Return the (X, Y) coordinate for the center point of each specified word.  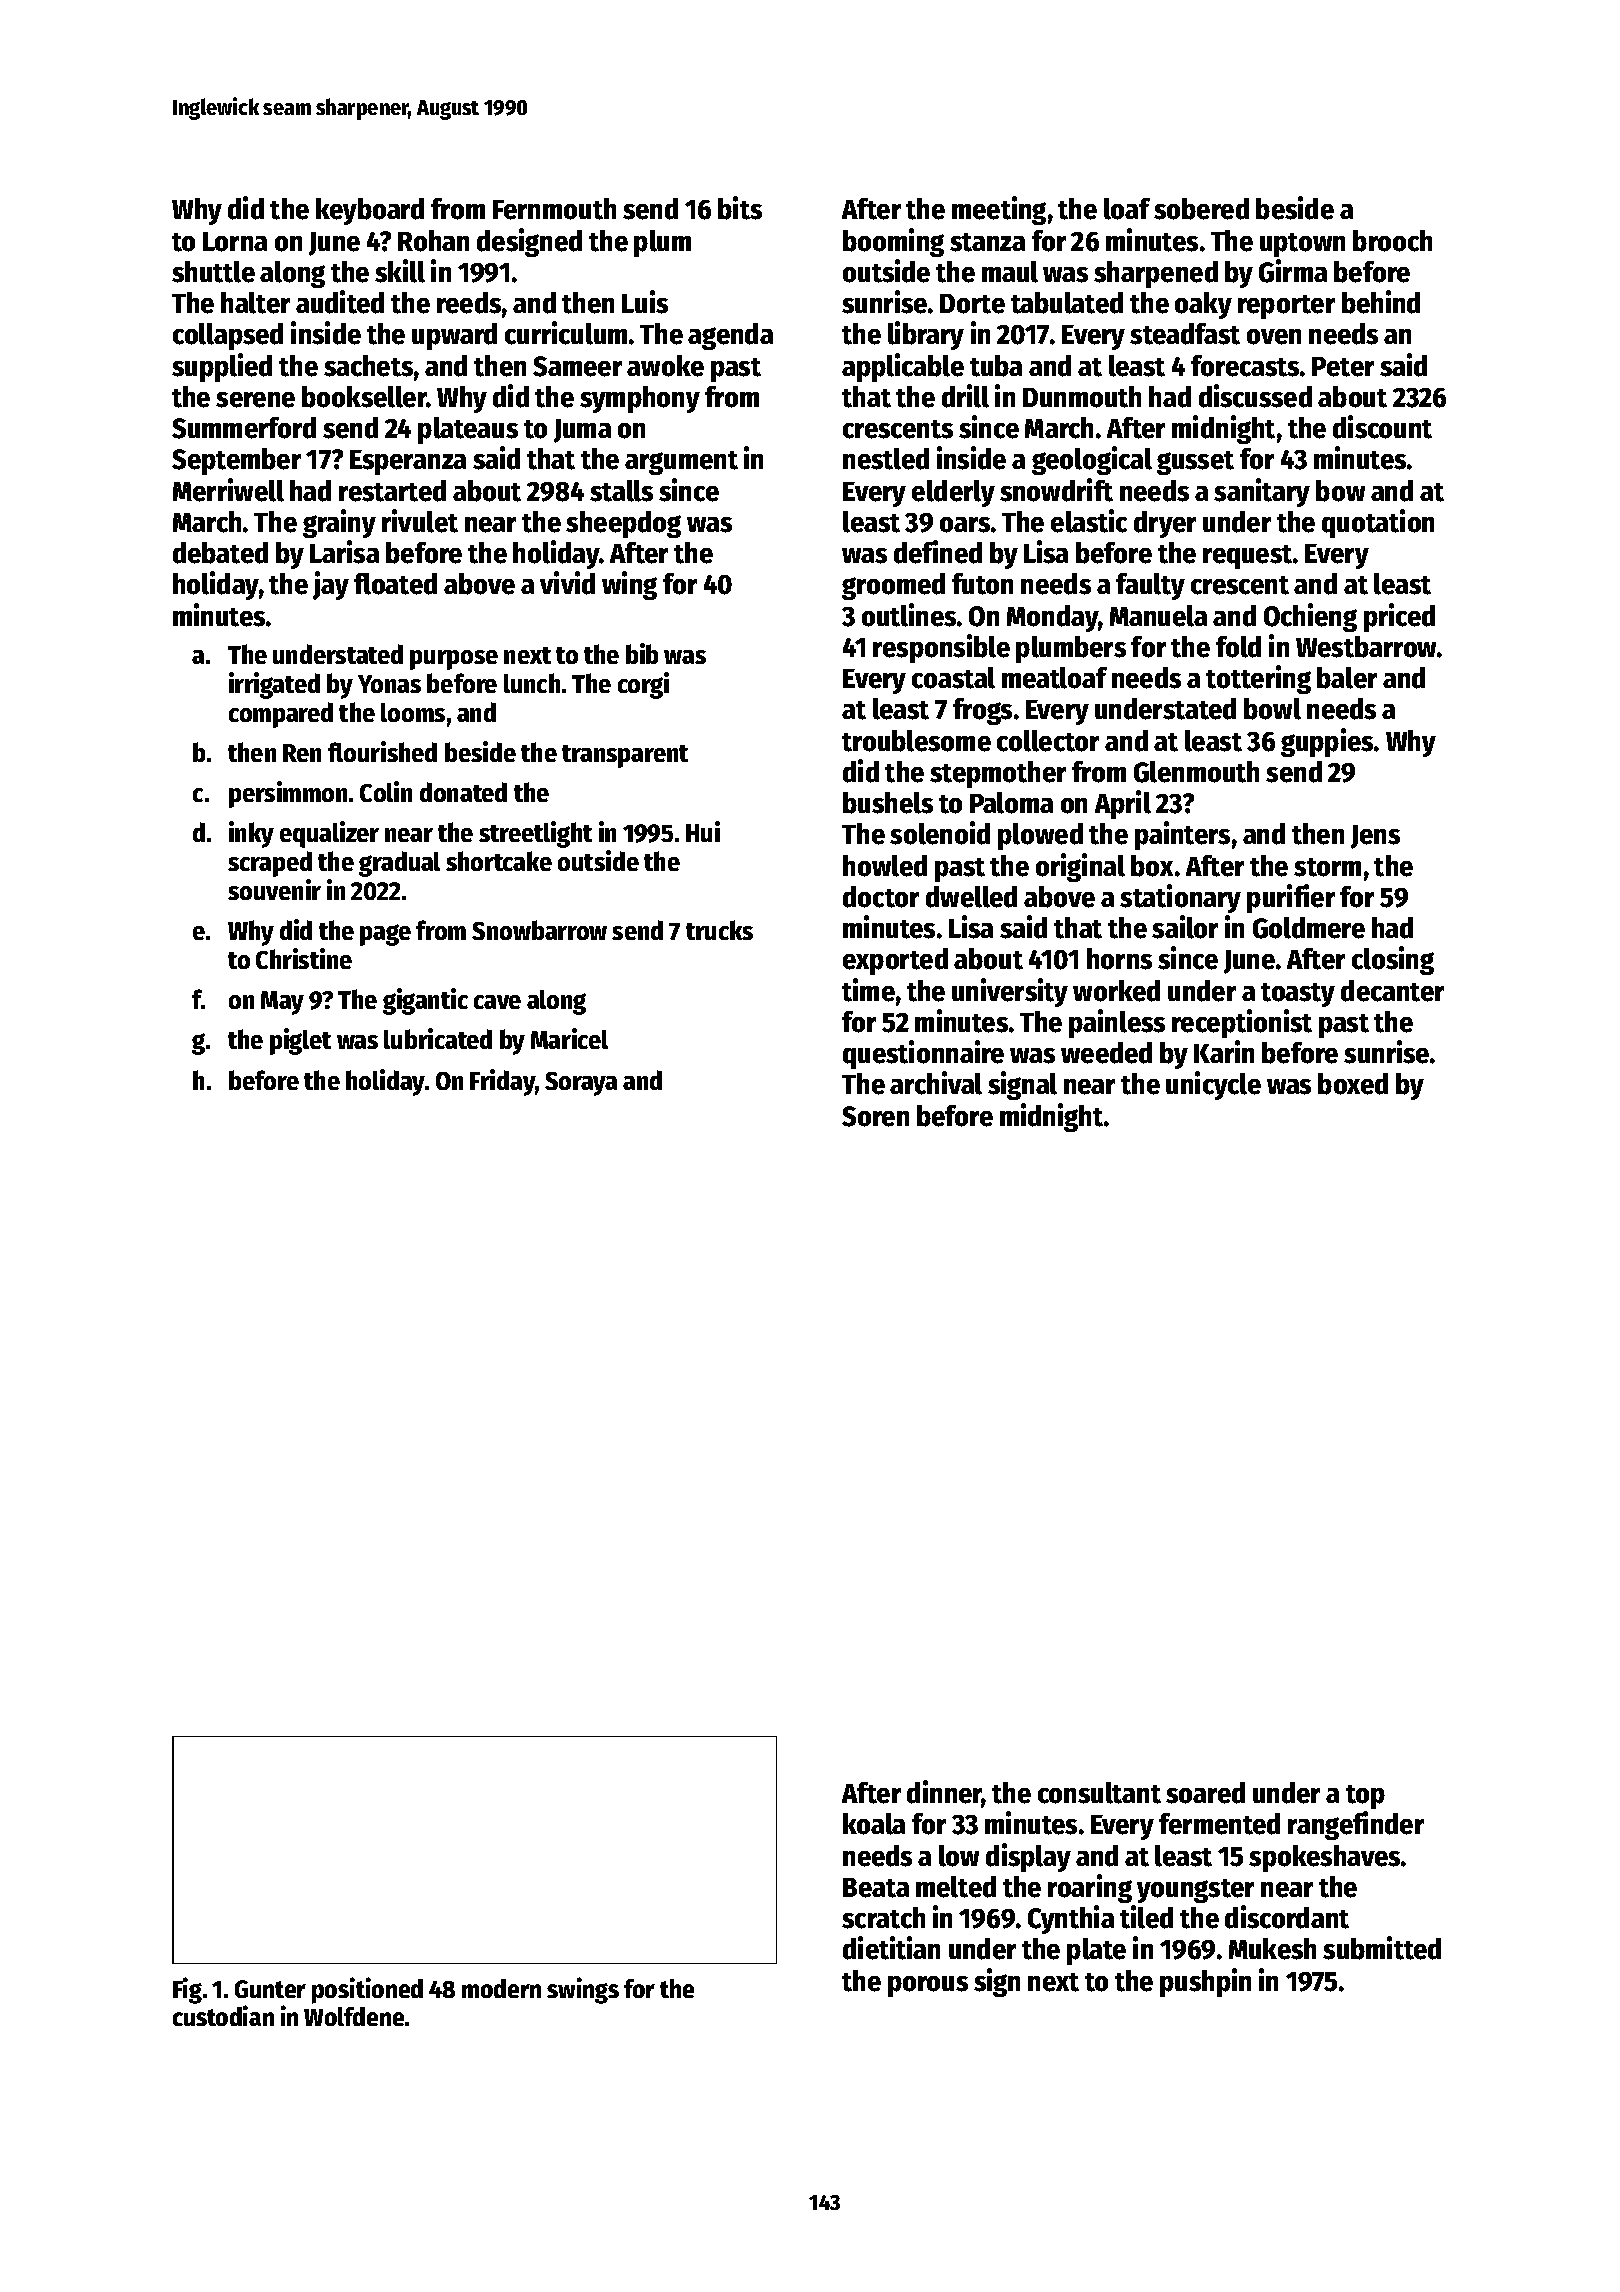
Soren (875, 1116)
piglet (300, 1041)
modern (501, 1988)
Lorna (235, 242)
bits (740, 208)
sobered (1201, 209)
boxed (1353, 1084)
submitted (1382, 1948)
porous (928, 1986)
